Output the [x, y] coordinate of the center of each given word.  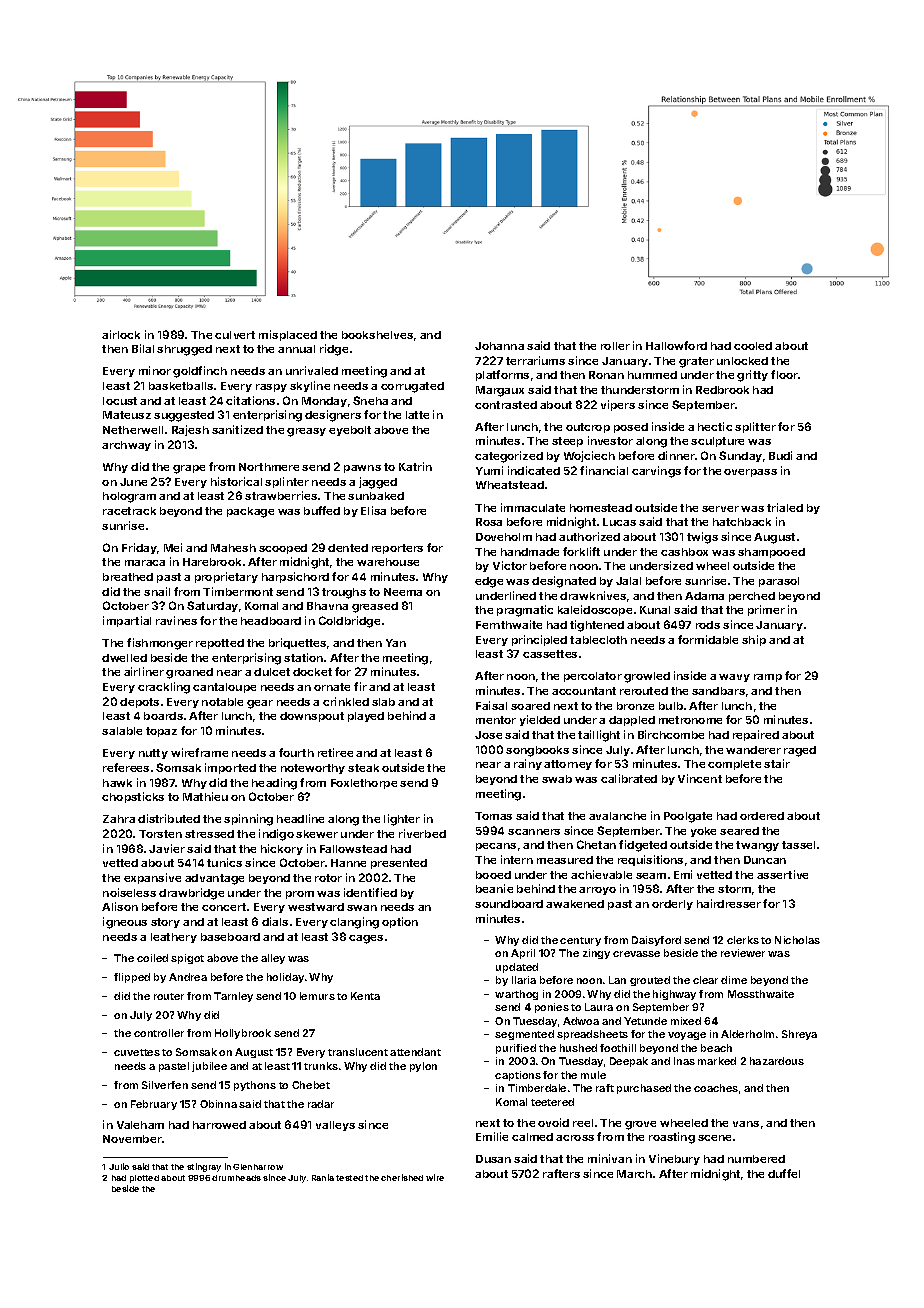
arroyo [597, 891]
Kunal [655, 610]
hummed [652, 375]
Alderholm [747, 1034]
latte [417, 415]
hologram [129, 497]
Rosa [489, 522]
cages [366, 939]
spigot [187, 959]
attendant [415, 1052]
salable [122, 731]
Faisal [491, 705]
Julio [119, 1166]
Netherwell [133, 430]
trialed [785, 507]
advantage [214, 879]
